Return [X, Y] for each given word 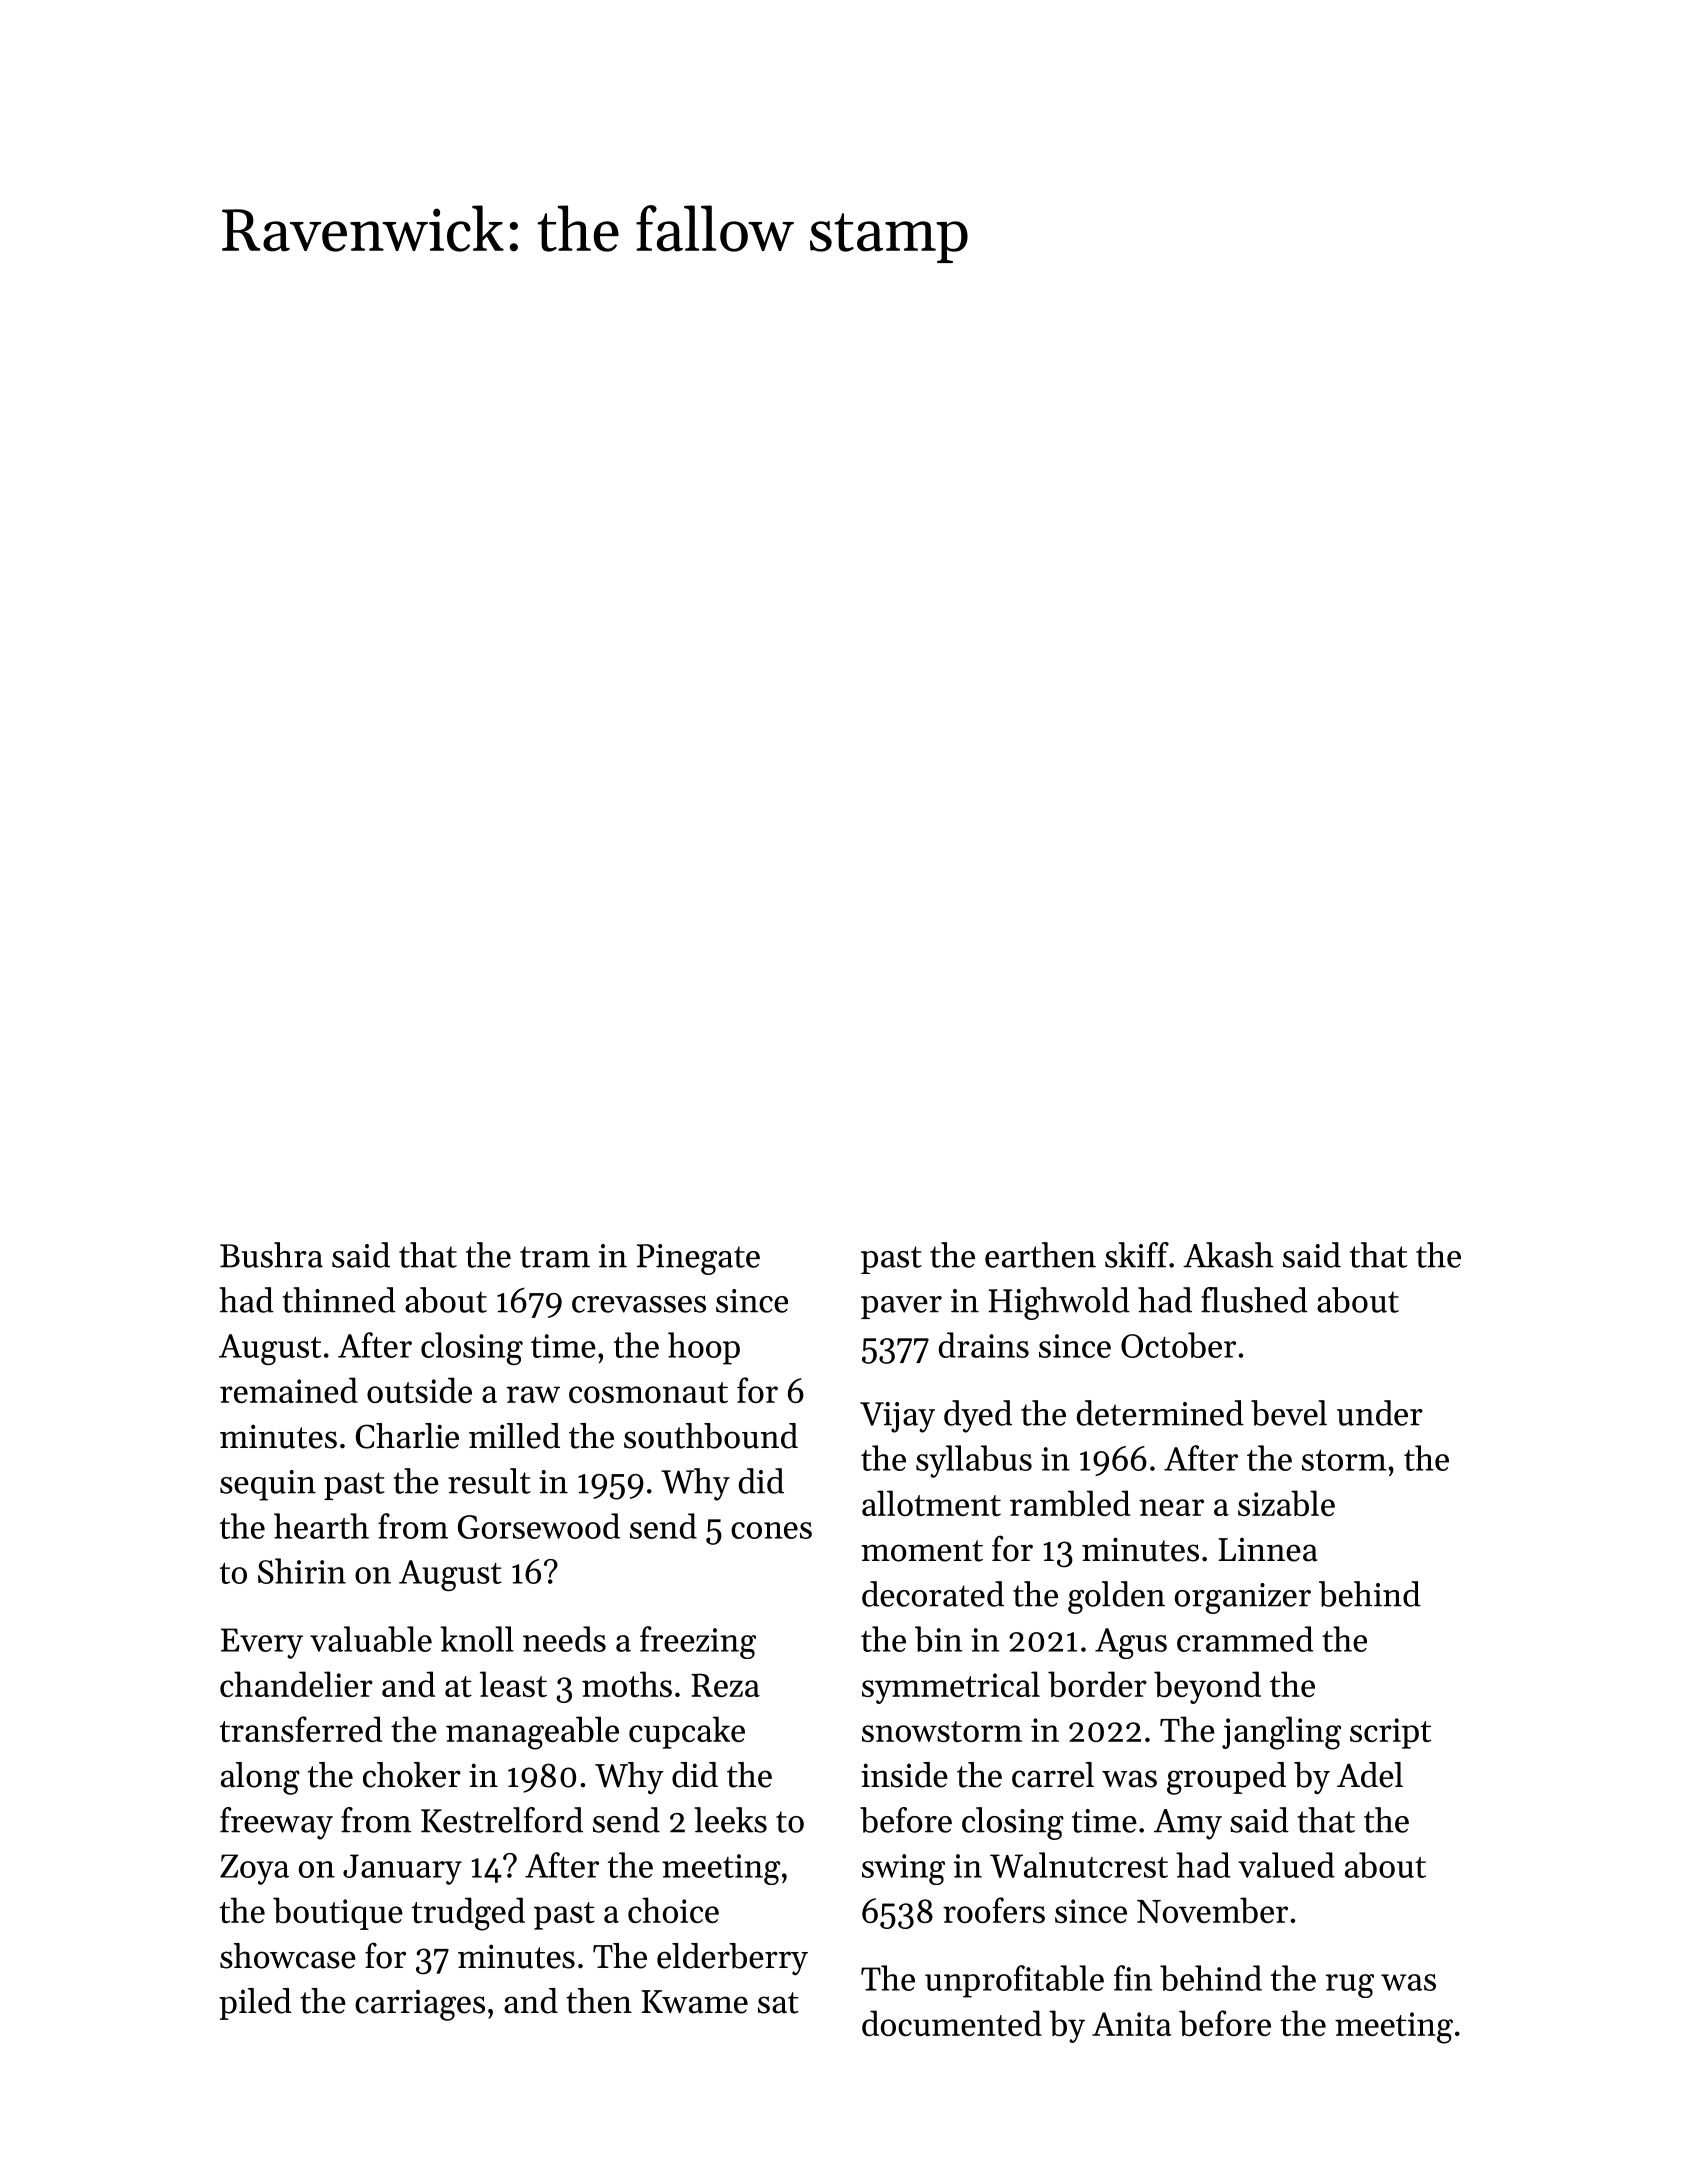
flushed [1254, 1300]
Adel [1370, 1775]
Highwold [1059, 1303]
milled [514, 1436]
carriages [420, 2005]
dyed [978, 1416]
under [1380, 1413]
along [260, 1778]
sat [778, 2003]
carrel [1053, 1775]
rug [1350, 1986]
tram [555, 1257]
